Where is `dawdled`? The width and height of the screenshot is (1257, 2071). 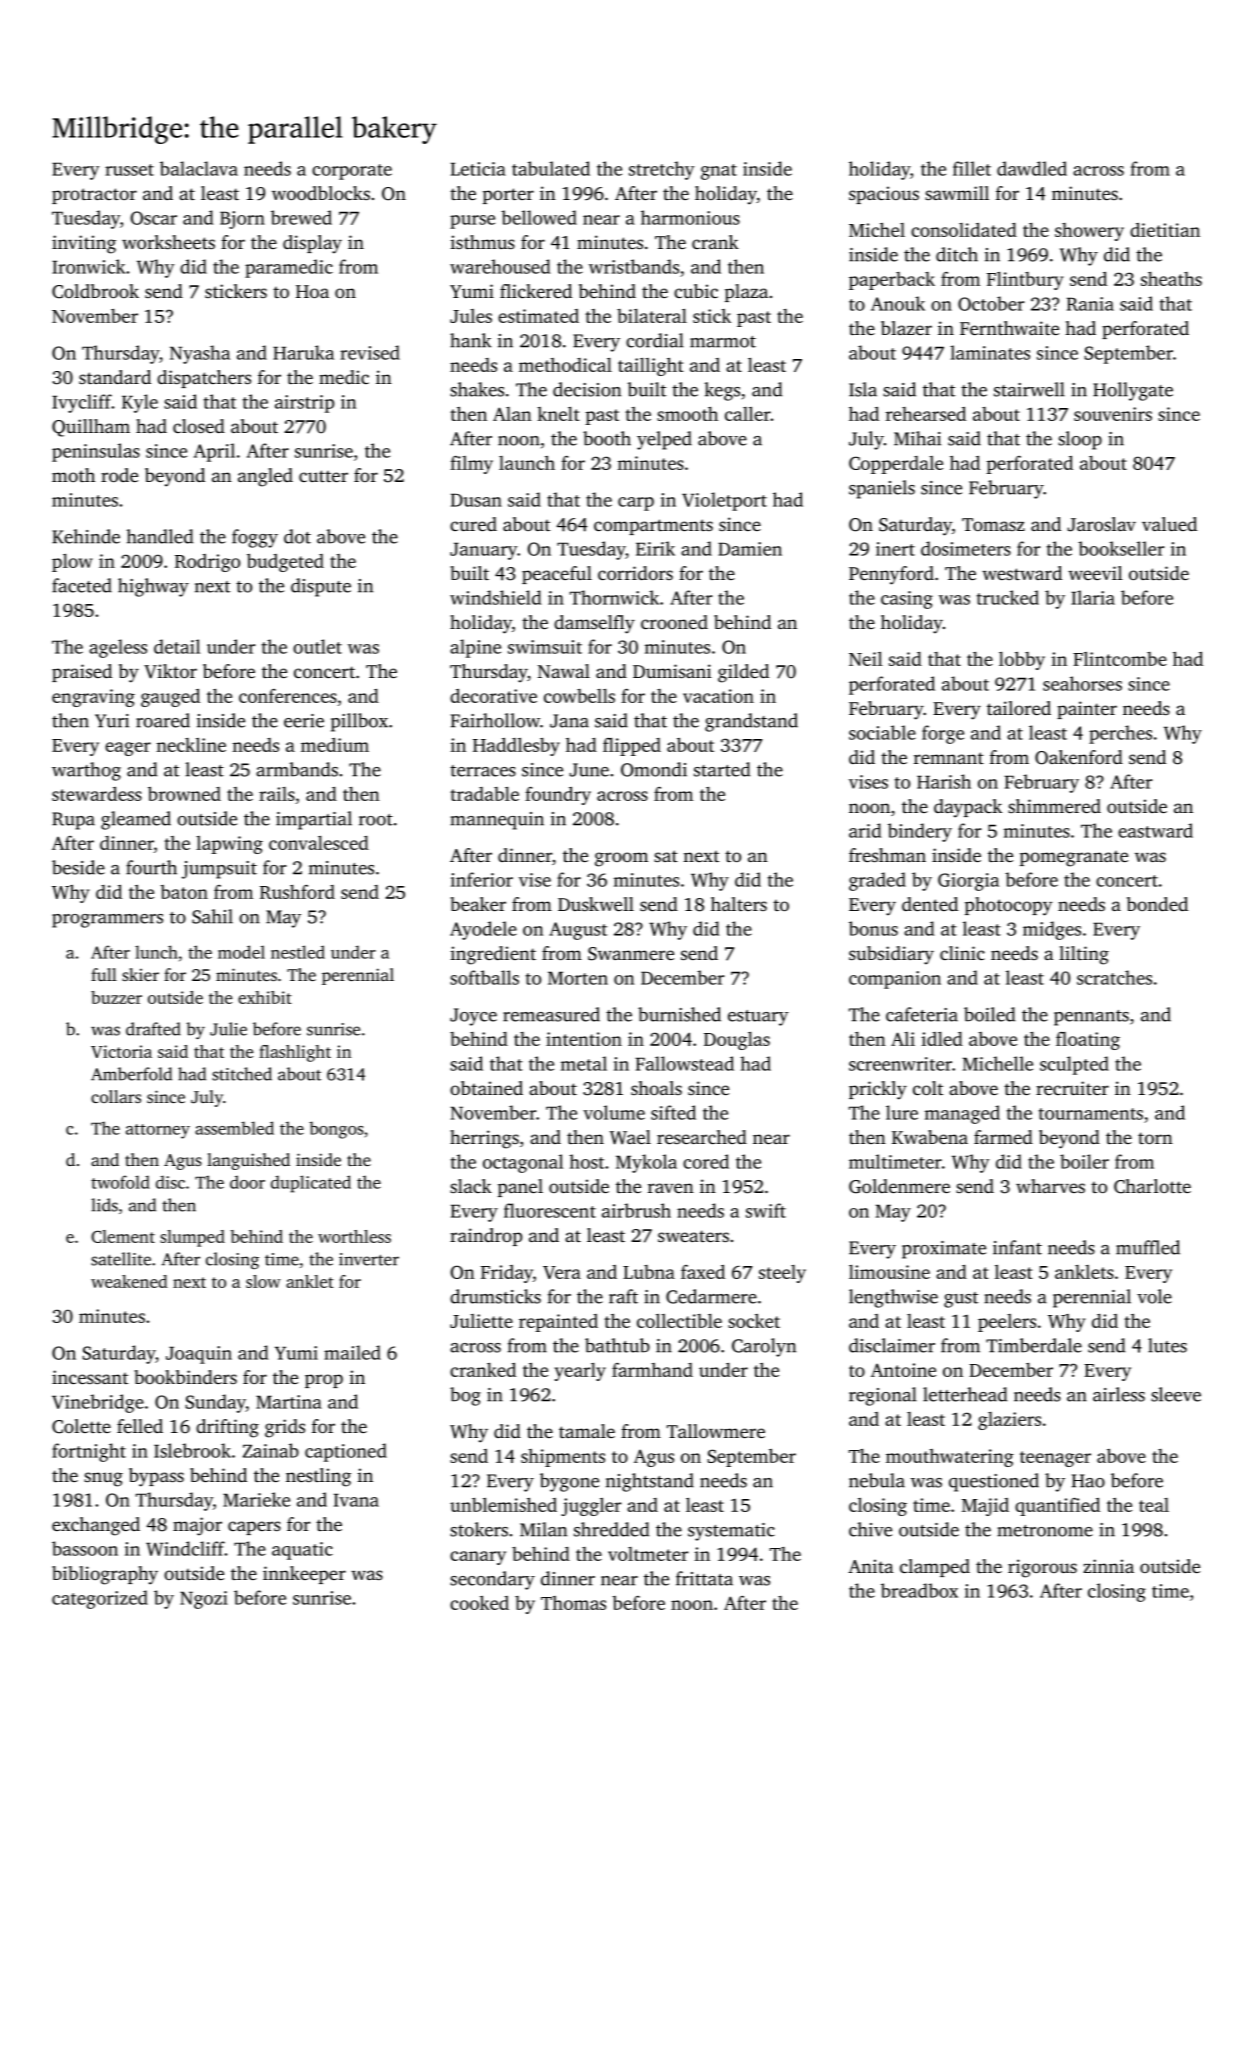
dawdled is located at coordinates (1032, 168).
